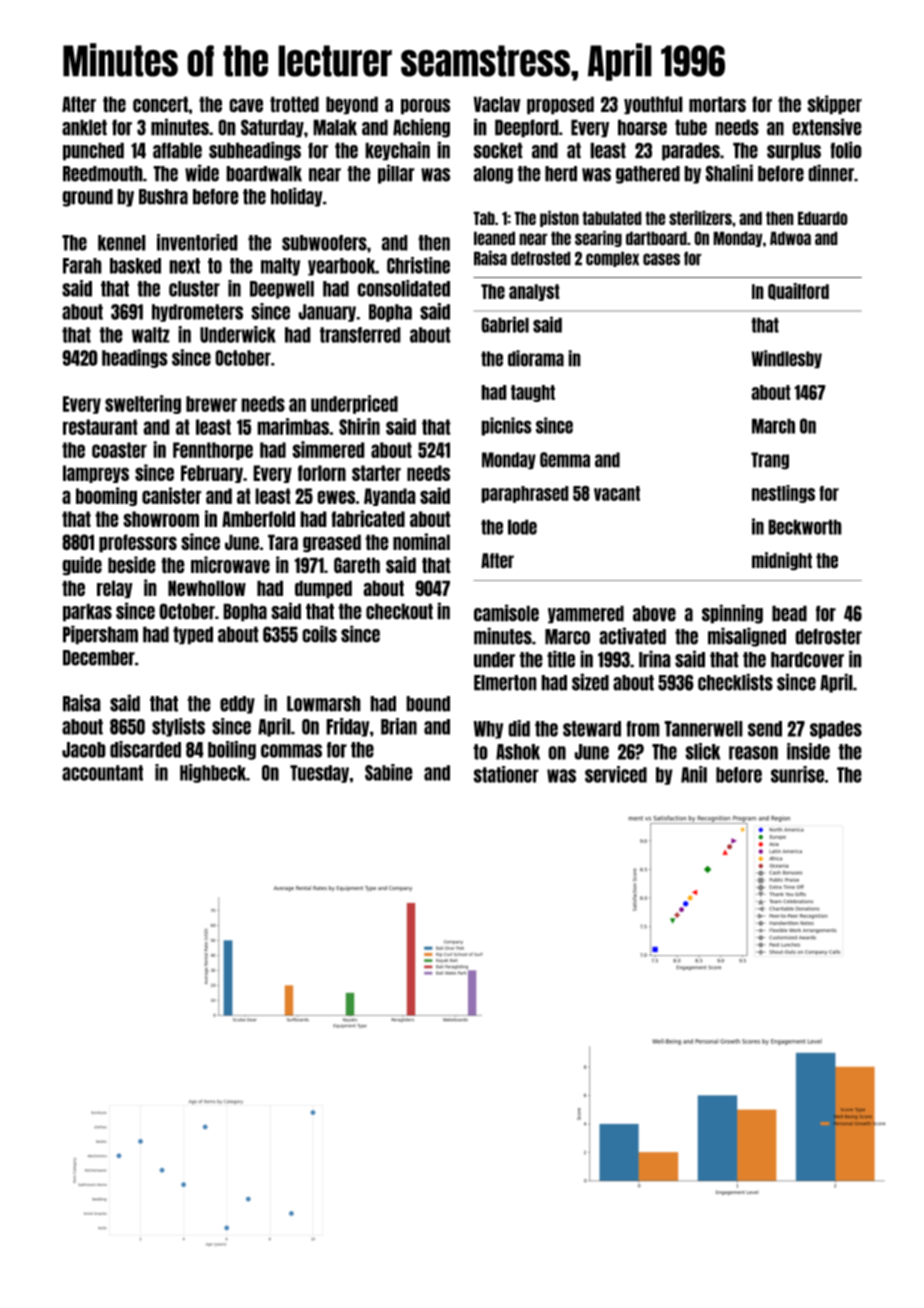 The image size is (924, 1308). Describe the element at coordinates (590, 682) in the screenshot. I see `sized` at that location.
